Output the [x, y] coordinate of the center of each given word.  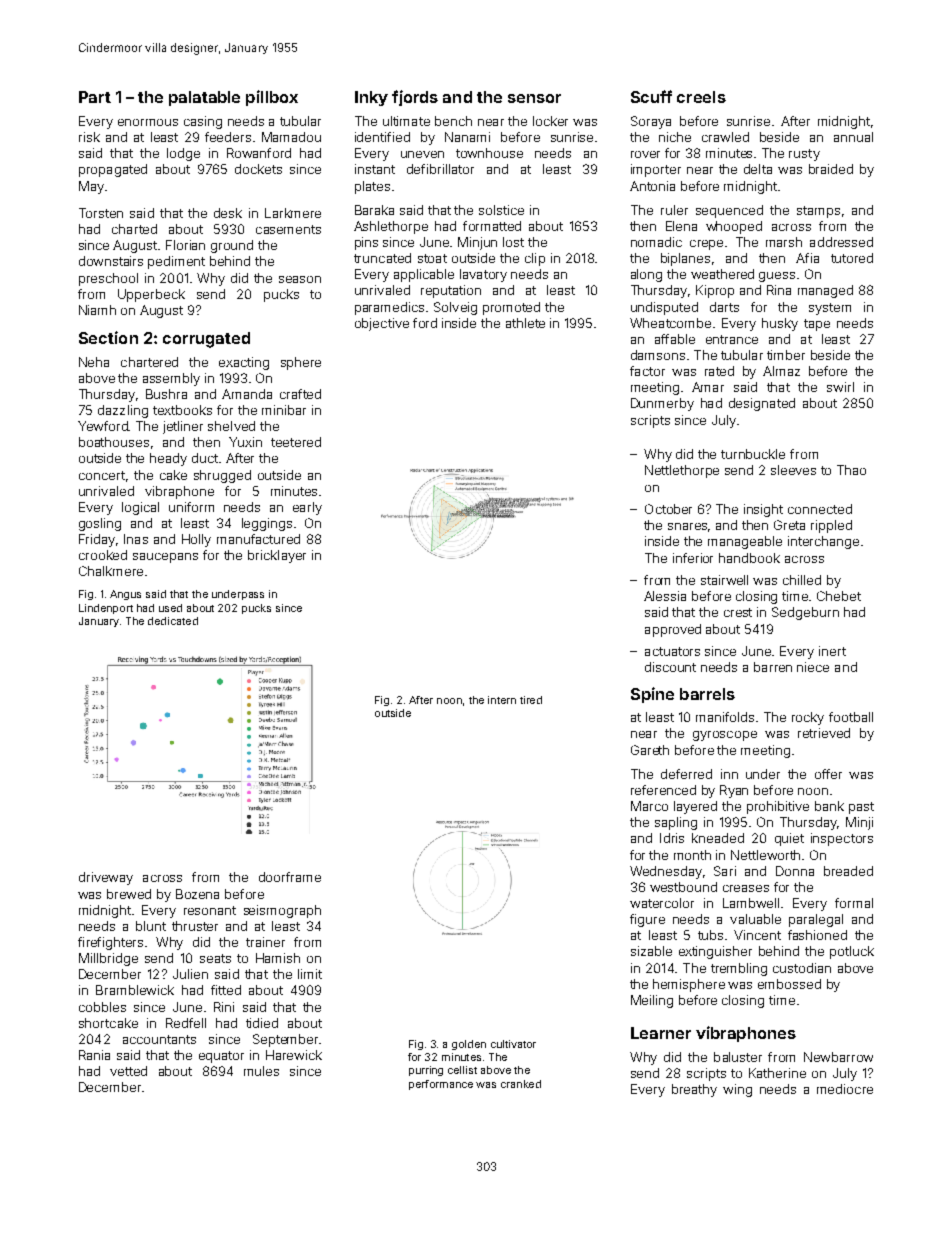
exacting [244, 363]
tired [531, 700]
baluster [738, 1057]
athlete [525, 323]
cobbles [102, 1007]
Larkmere [293, 213]
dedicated [173, 621]
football [851, 717]
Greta [789, 525]
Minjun [477, 243]
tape [817, 325]
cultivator [513, 1044]
